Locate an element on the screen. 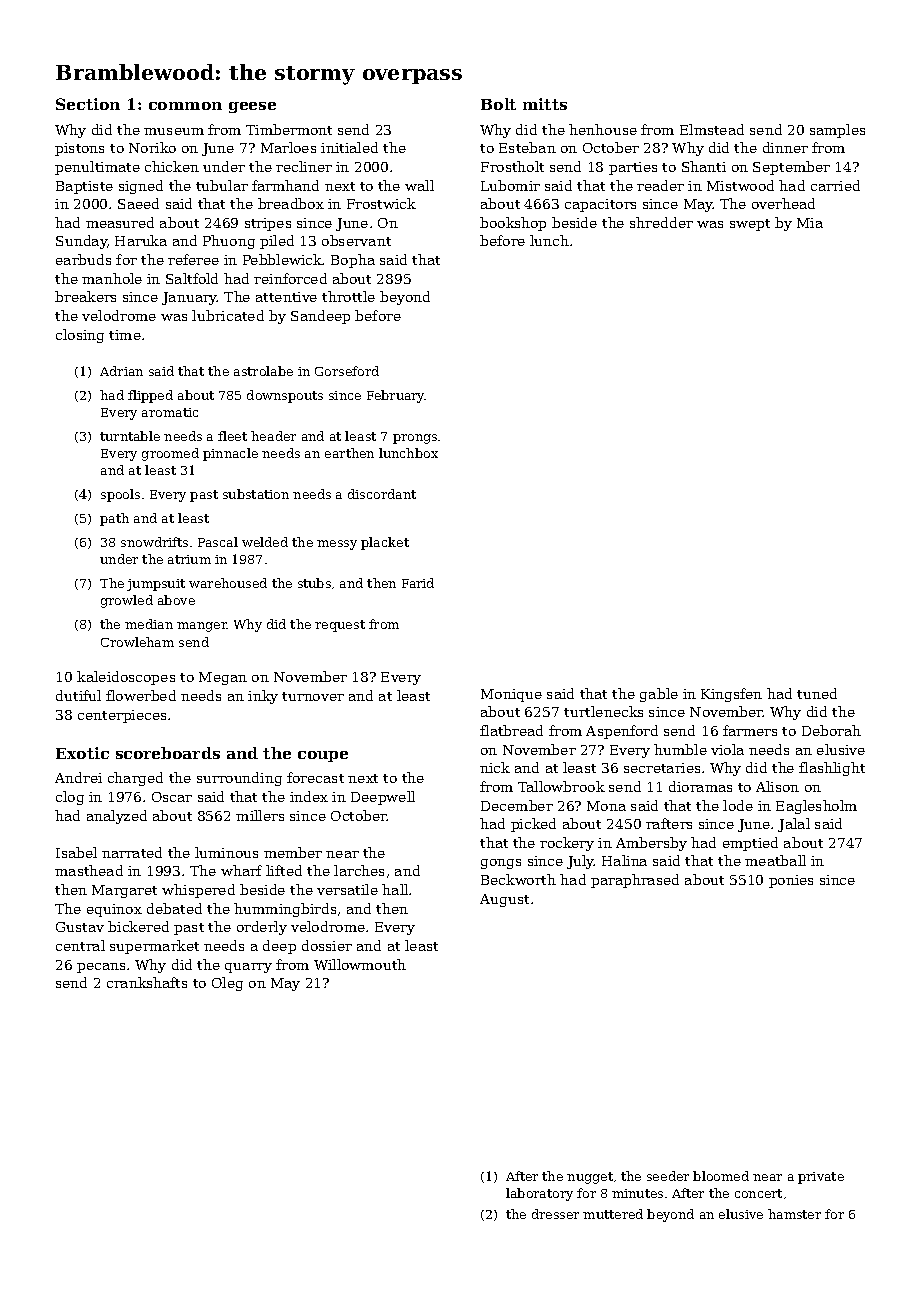 This screenshot has height=1314, width=924. Bolt is located at coordinates (498, 104).
